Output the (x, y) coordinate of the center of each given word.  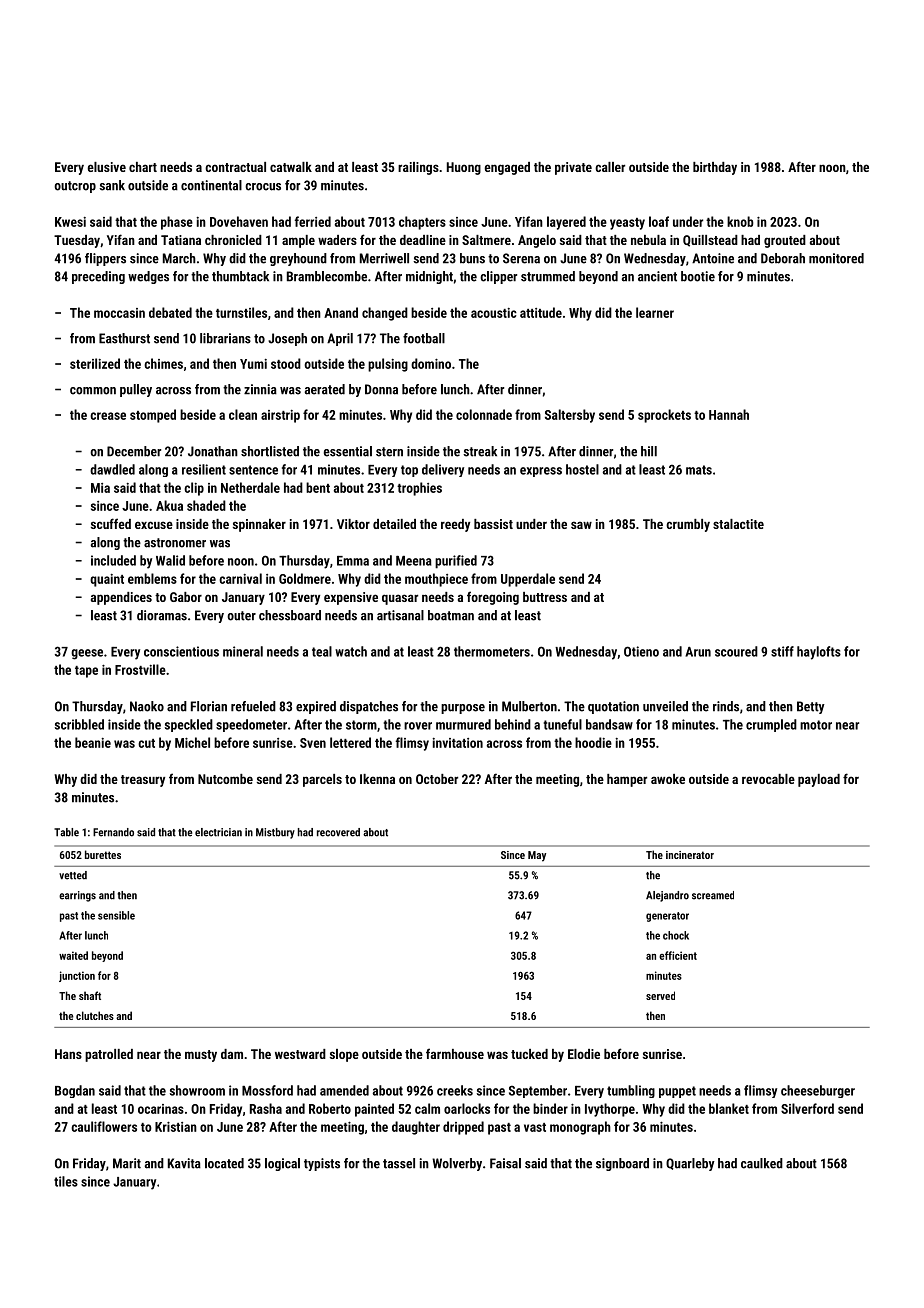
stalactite (738, 524)
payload (819, 780)
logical (282, 1164)
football (424, 338)
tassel (399, 1163)
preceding (98, 277)
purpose (463, 709)
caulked (762, 1163)
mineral (243, 651)
